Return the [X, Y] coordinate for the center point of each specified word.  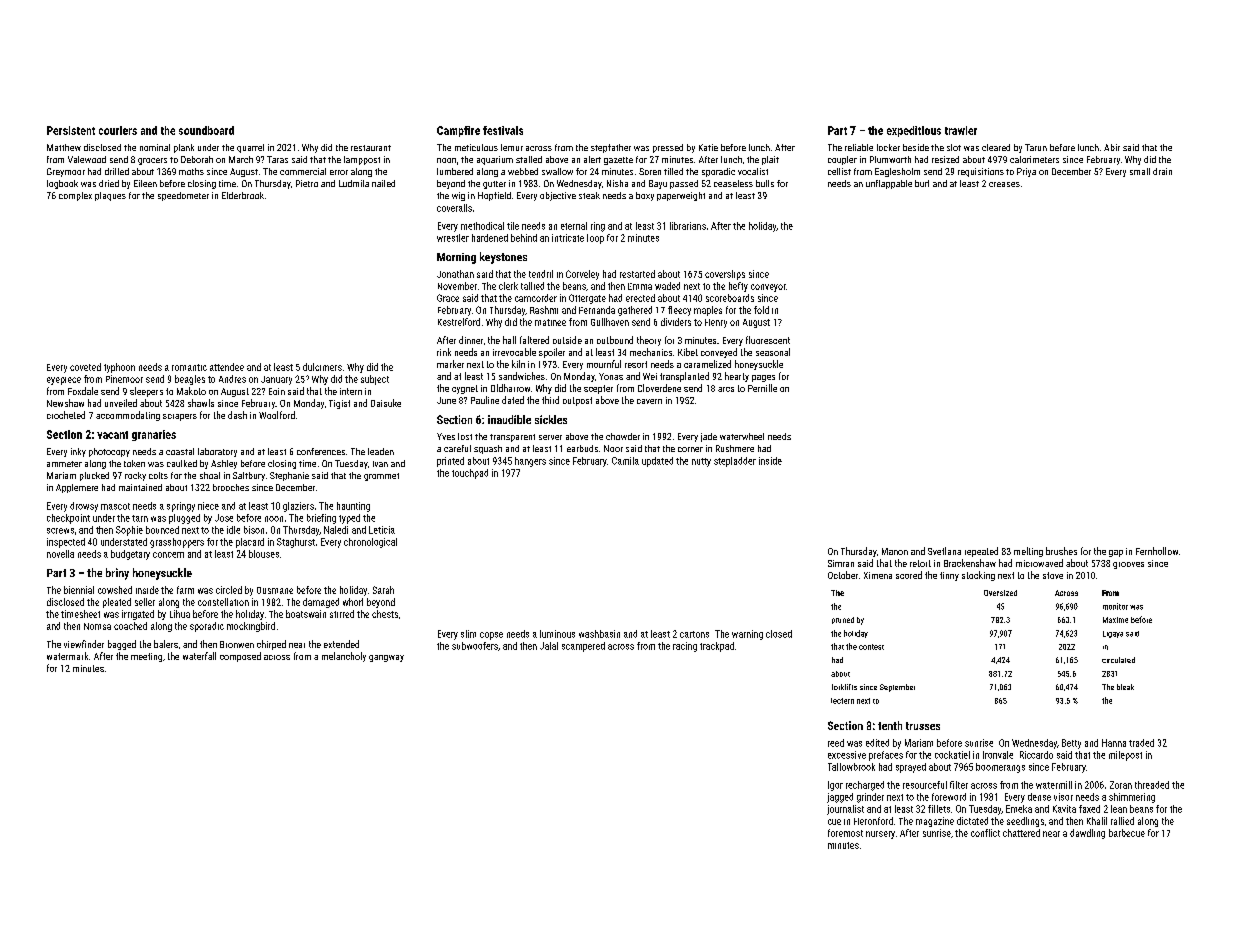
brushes [1061, 551]
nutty [701, 462]
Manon [895, 551]
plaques [110, 196]
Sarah [383, 590]
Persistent [71, 130]
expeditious [914, 131]
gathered [635, 311]
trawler [961, 130]
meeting [146, 657]
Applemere [77, 488]
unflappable [889, 184]
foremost [845, 833]
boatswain [306, 614]
